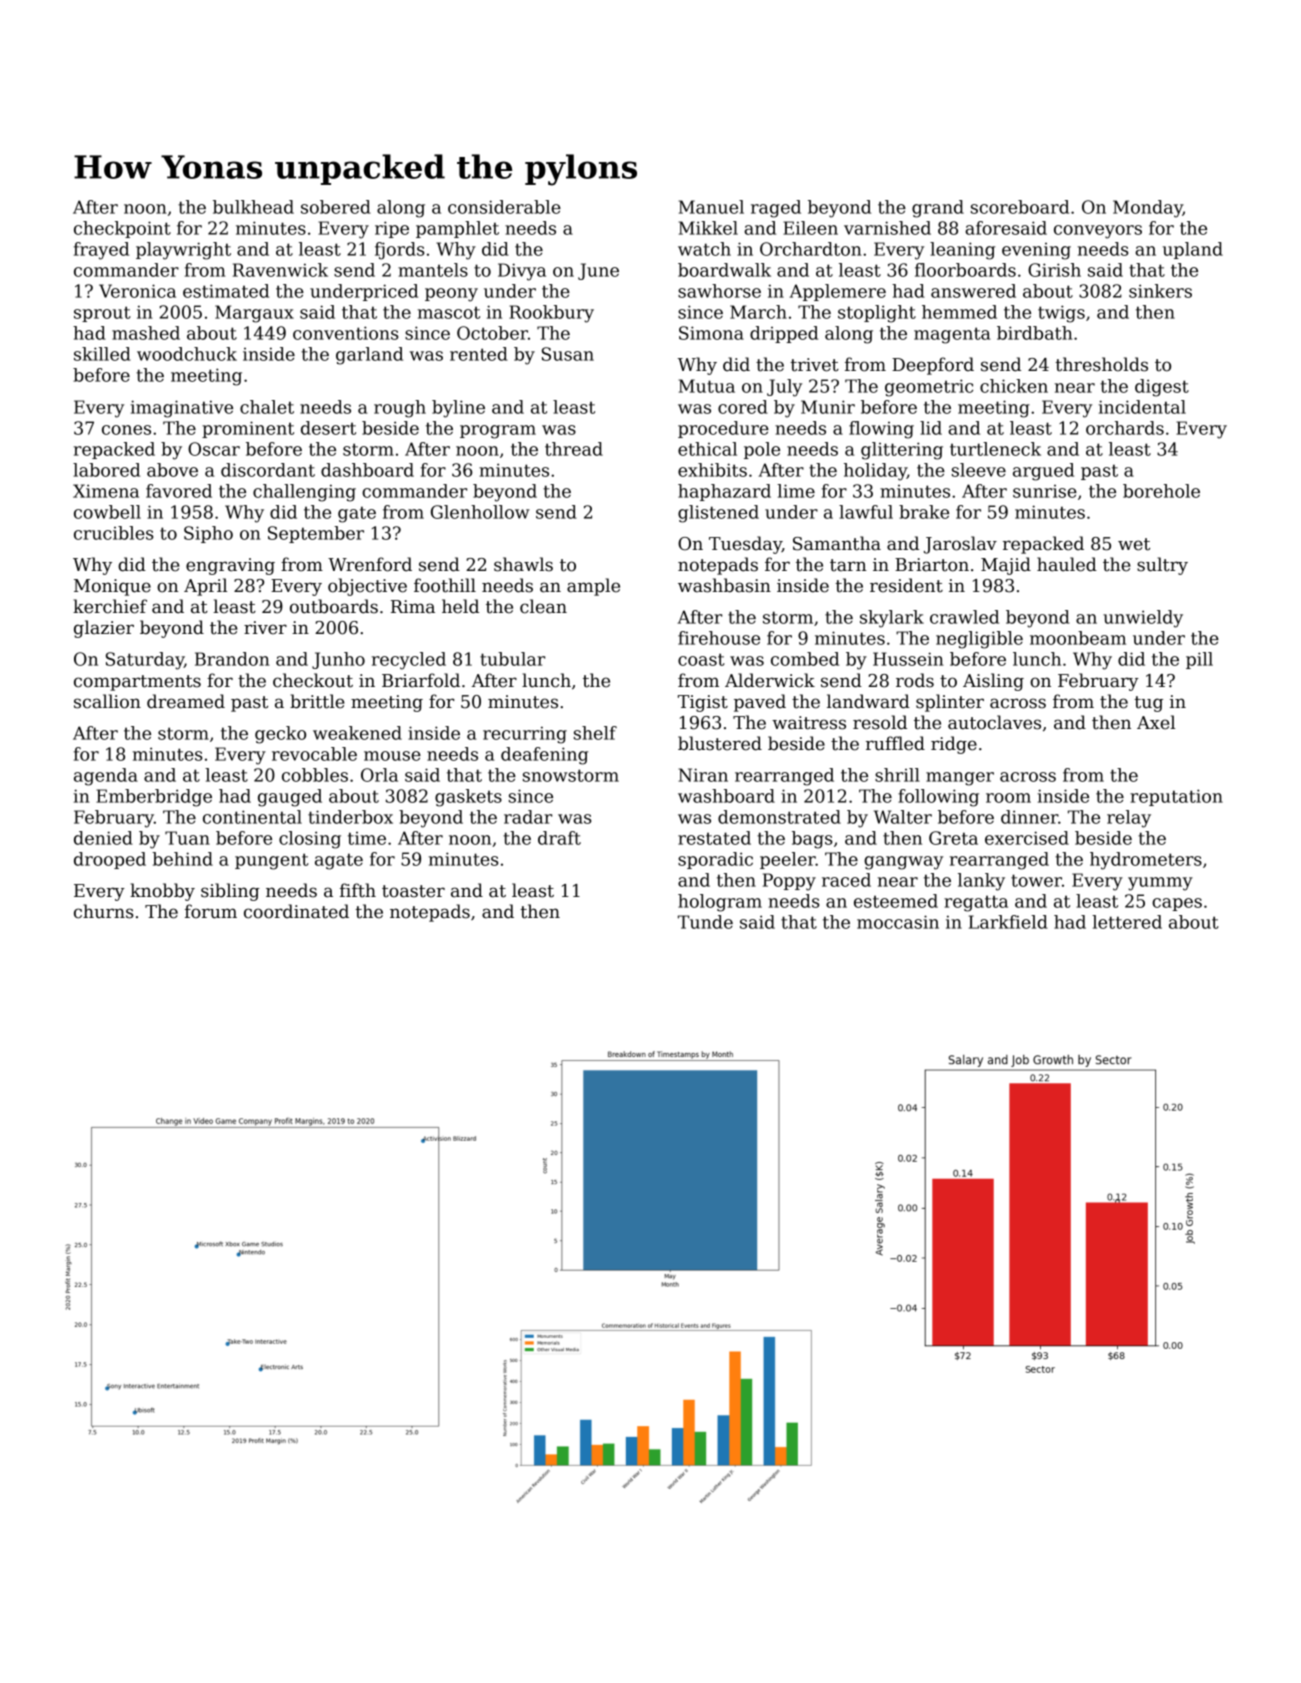 The height and width of the image is (1683, 1301). What do you see at coordinates (137, 683) in the image?
I see `compartments` at bounding box center [137, 683].
